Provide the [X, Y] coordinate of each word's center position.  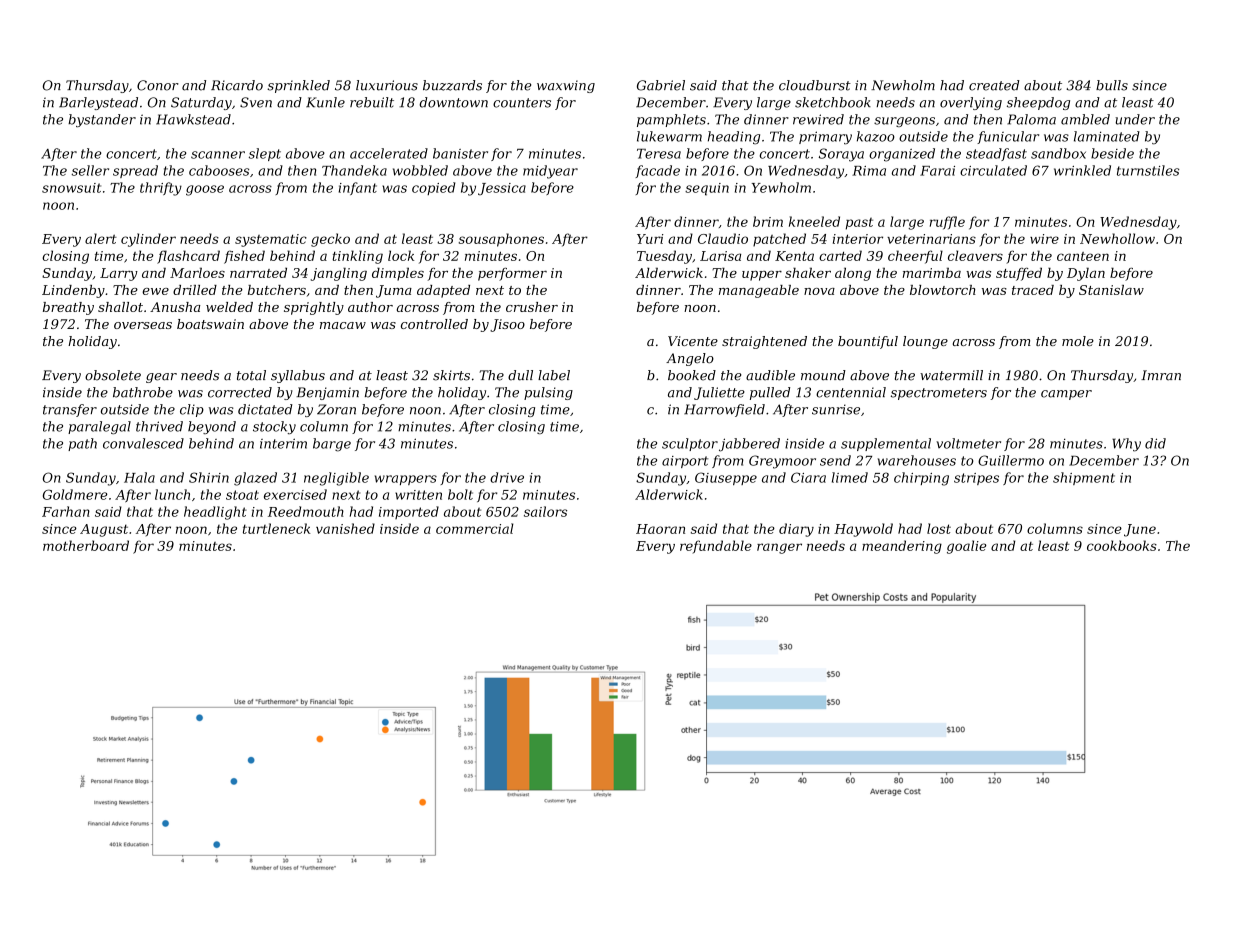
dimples [398, 274]
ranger [779, 548]
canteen [1083, 256]
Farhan [66, 511]
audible [770, 375]
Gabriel [661, 85]
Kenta [794, 256]
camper [1066, 395]
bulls [1112, 85]
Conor [158, 85]
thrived [159, 426]
